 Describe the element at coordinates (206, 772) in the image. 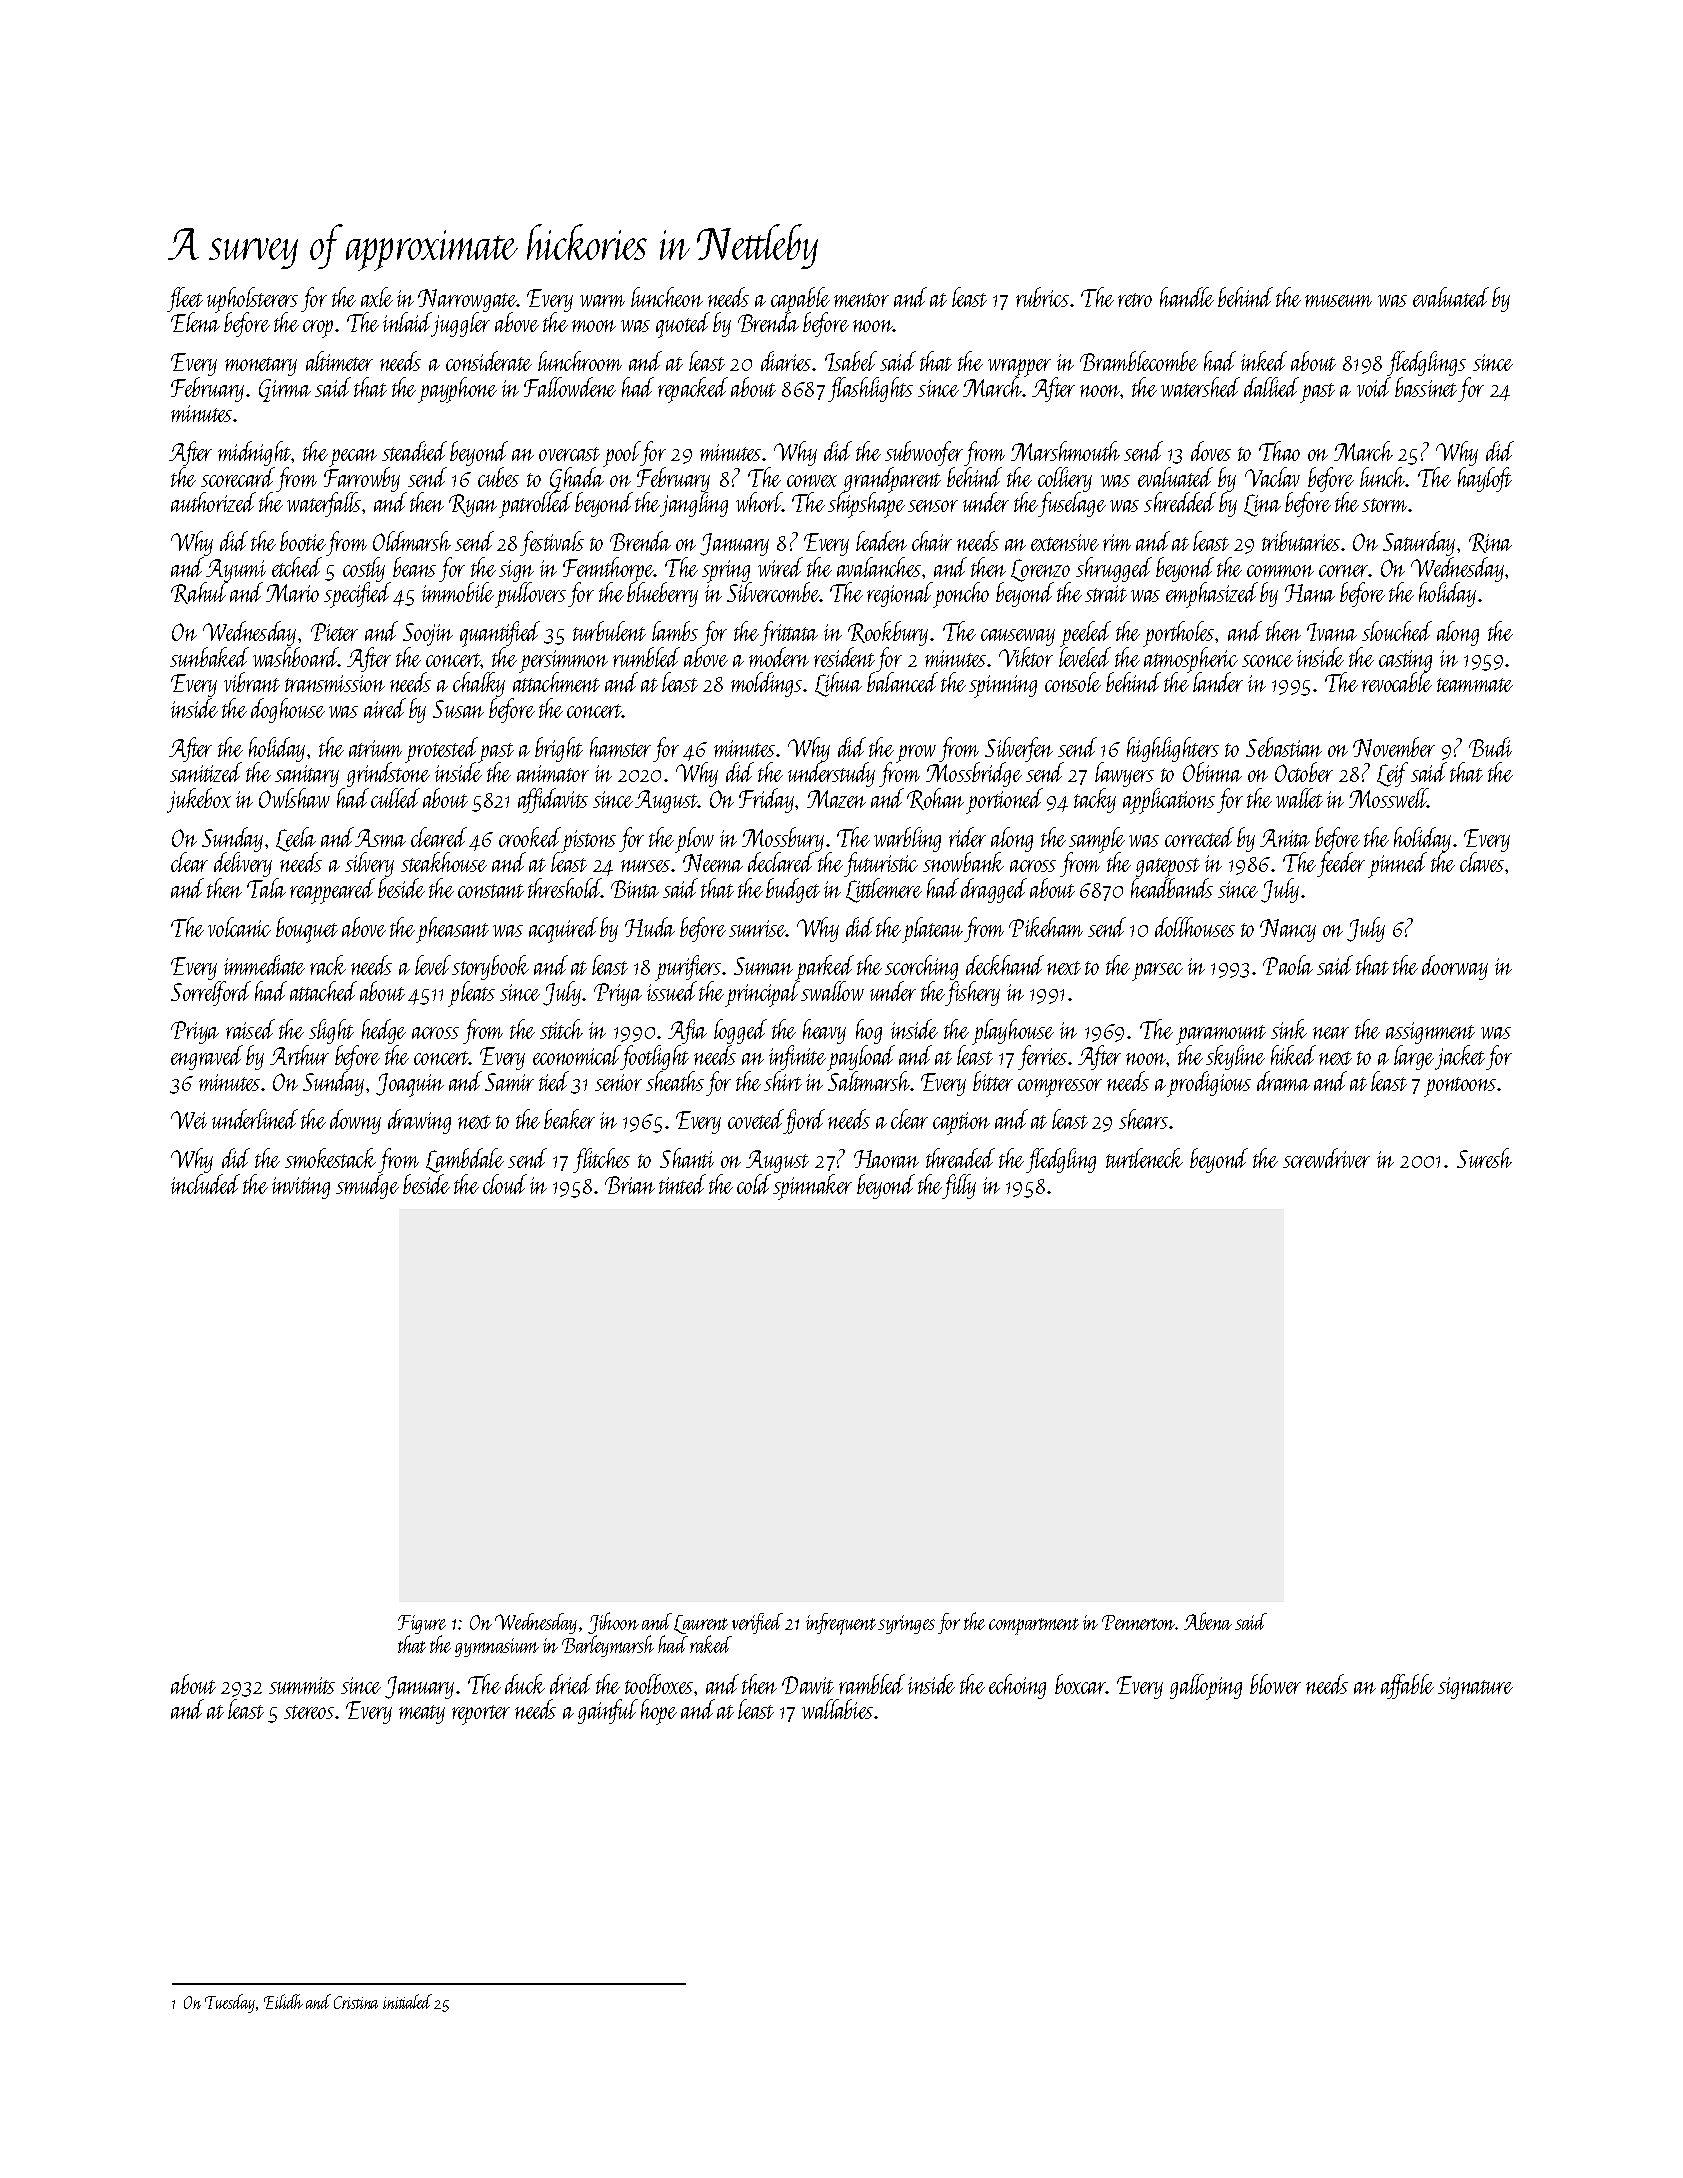

I see `sanitized` at that location.
